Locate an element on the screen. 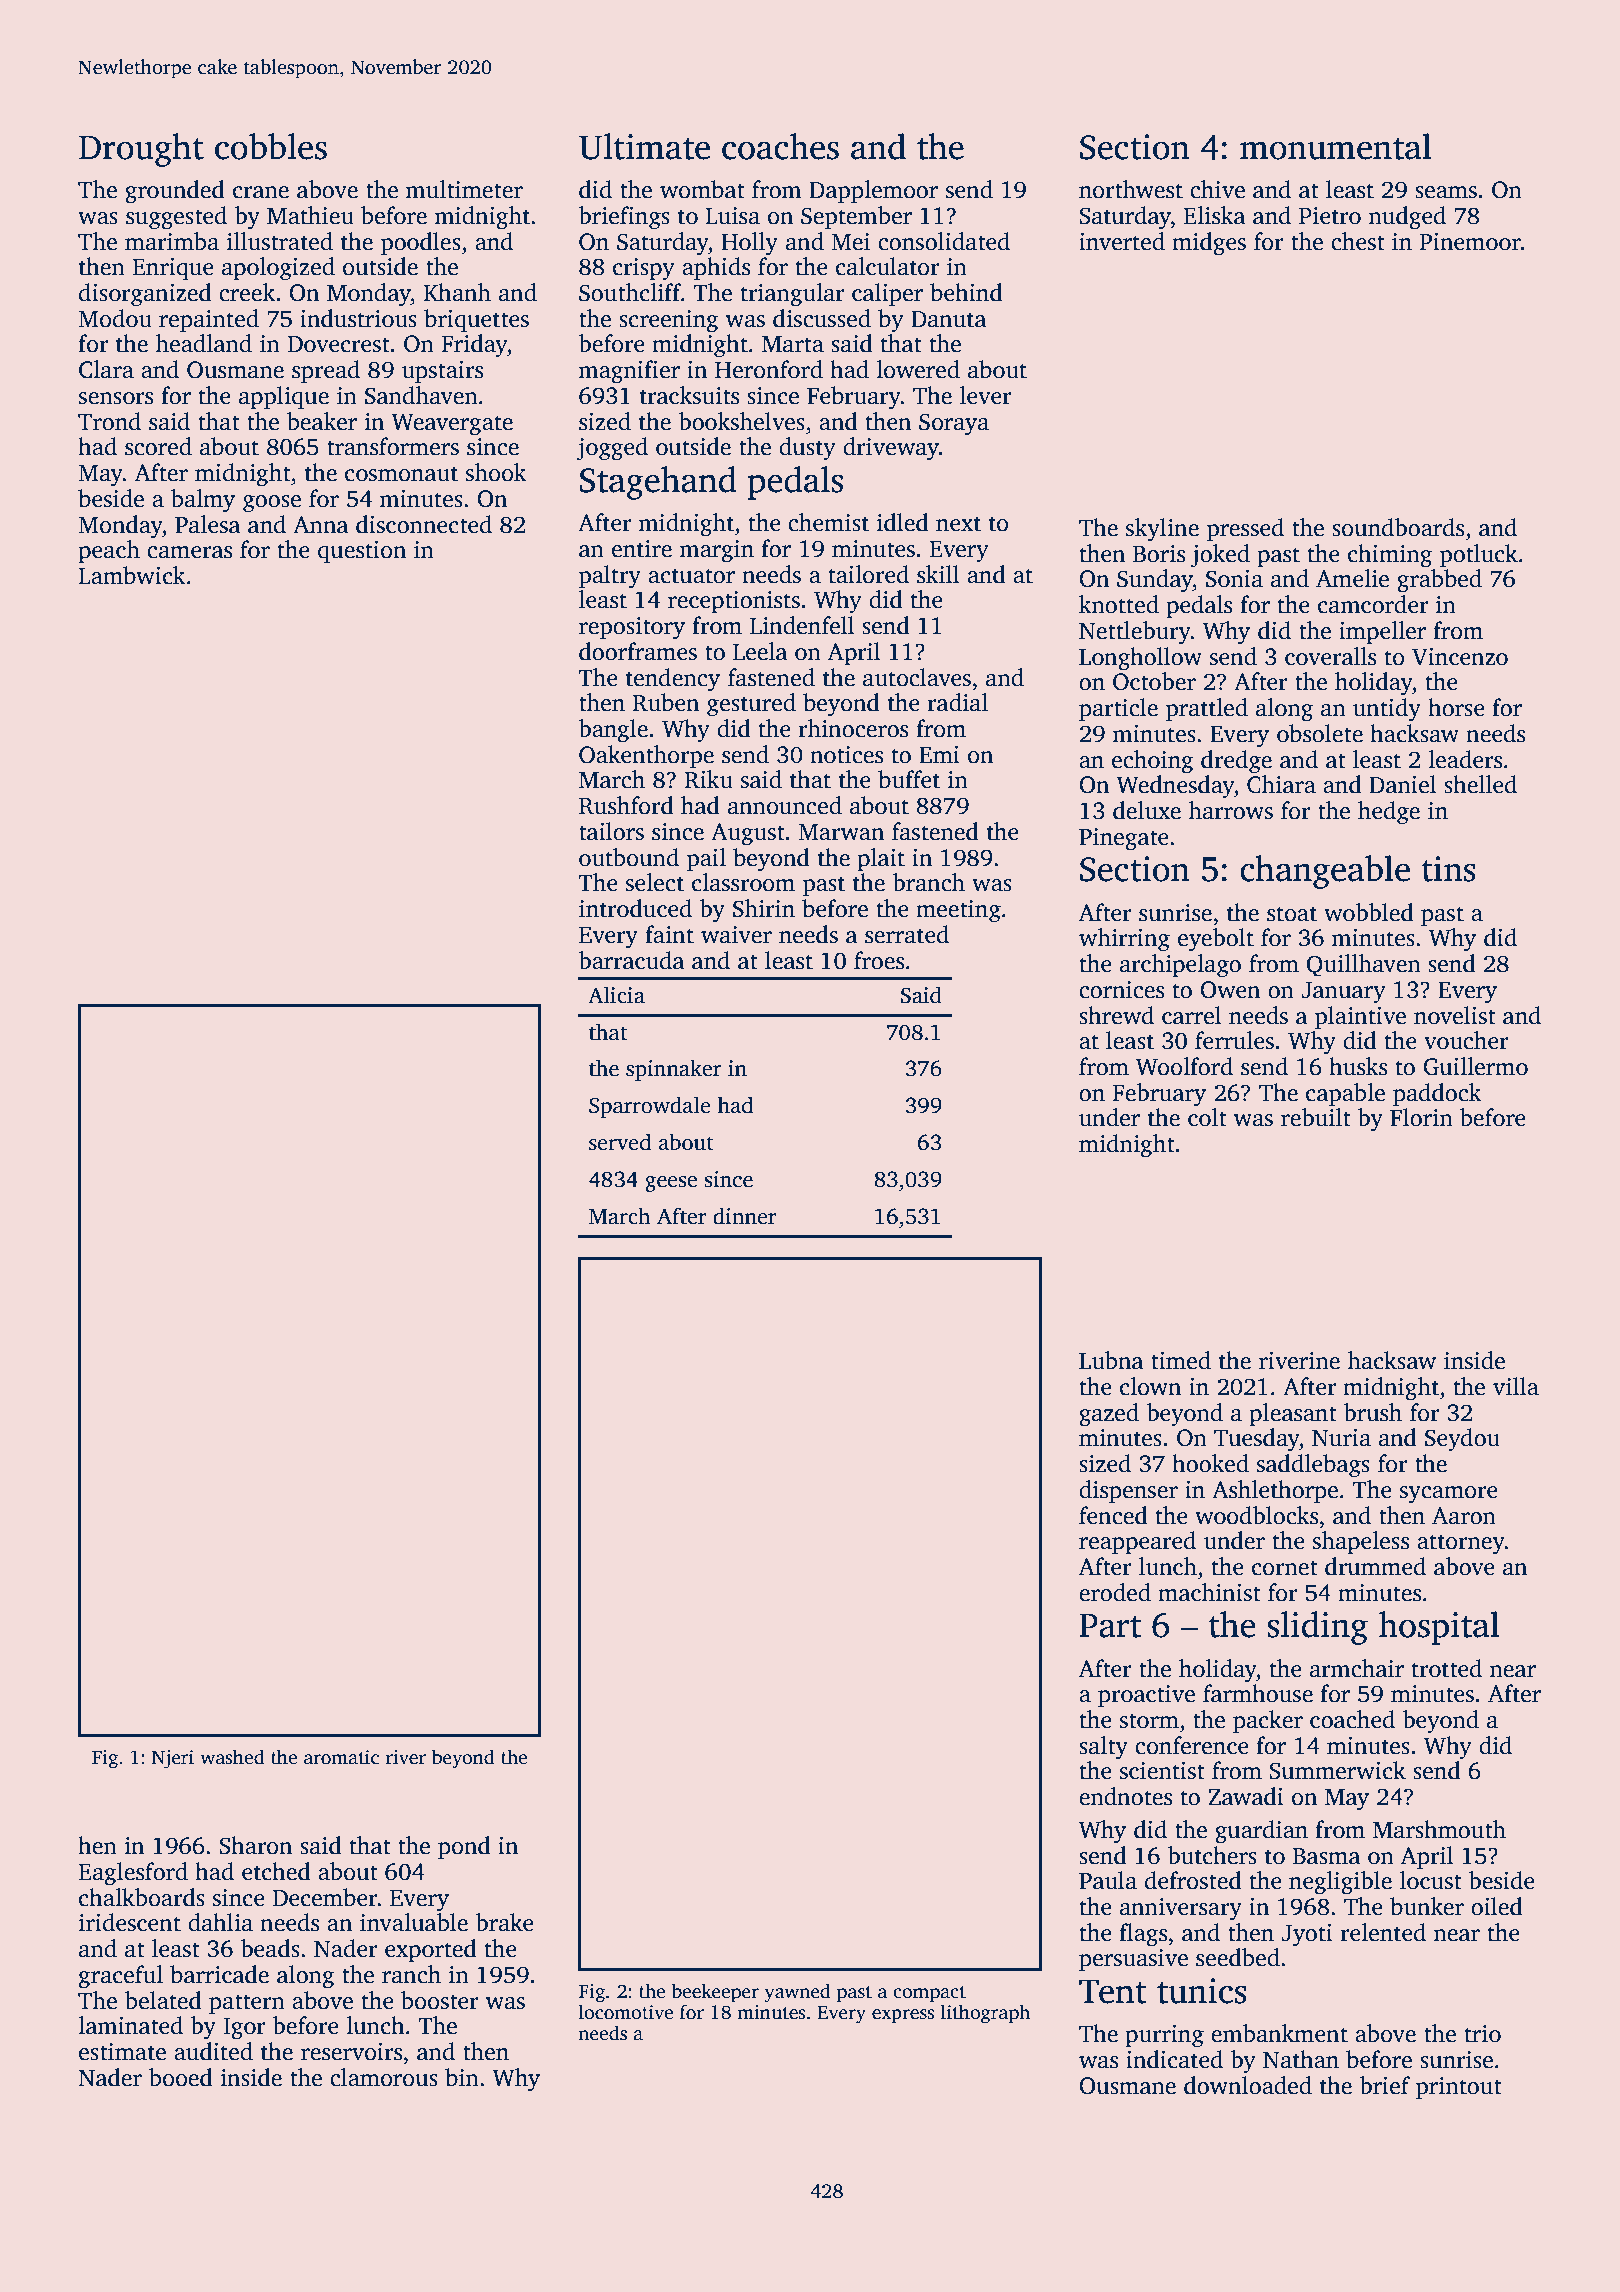 This screenshot has height=2292, width=1620. outbound is located at coordinates (629, 857).
